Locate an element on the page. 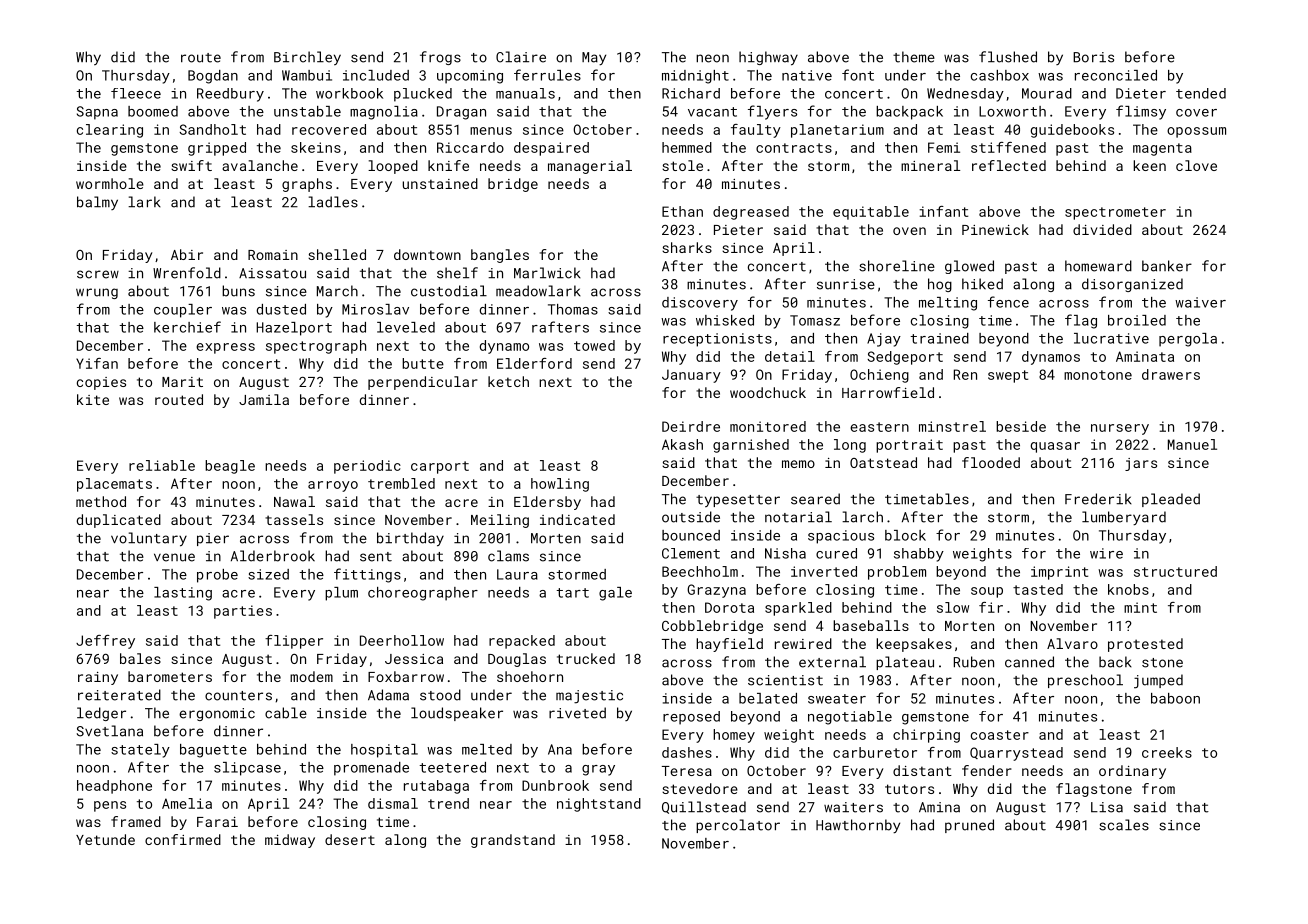 The height and width of the document is (924, 1308). Amelia is located at coordinates (187, 803).
